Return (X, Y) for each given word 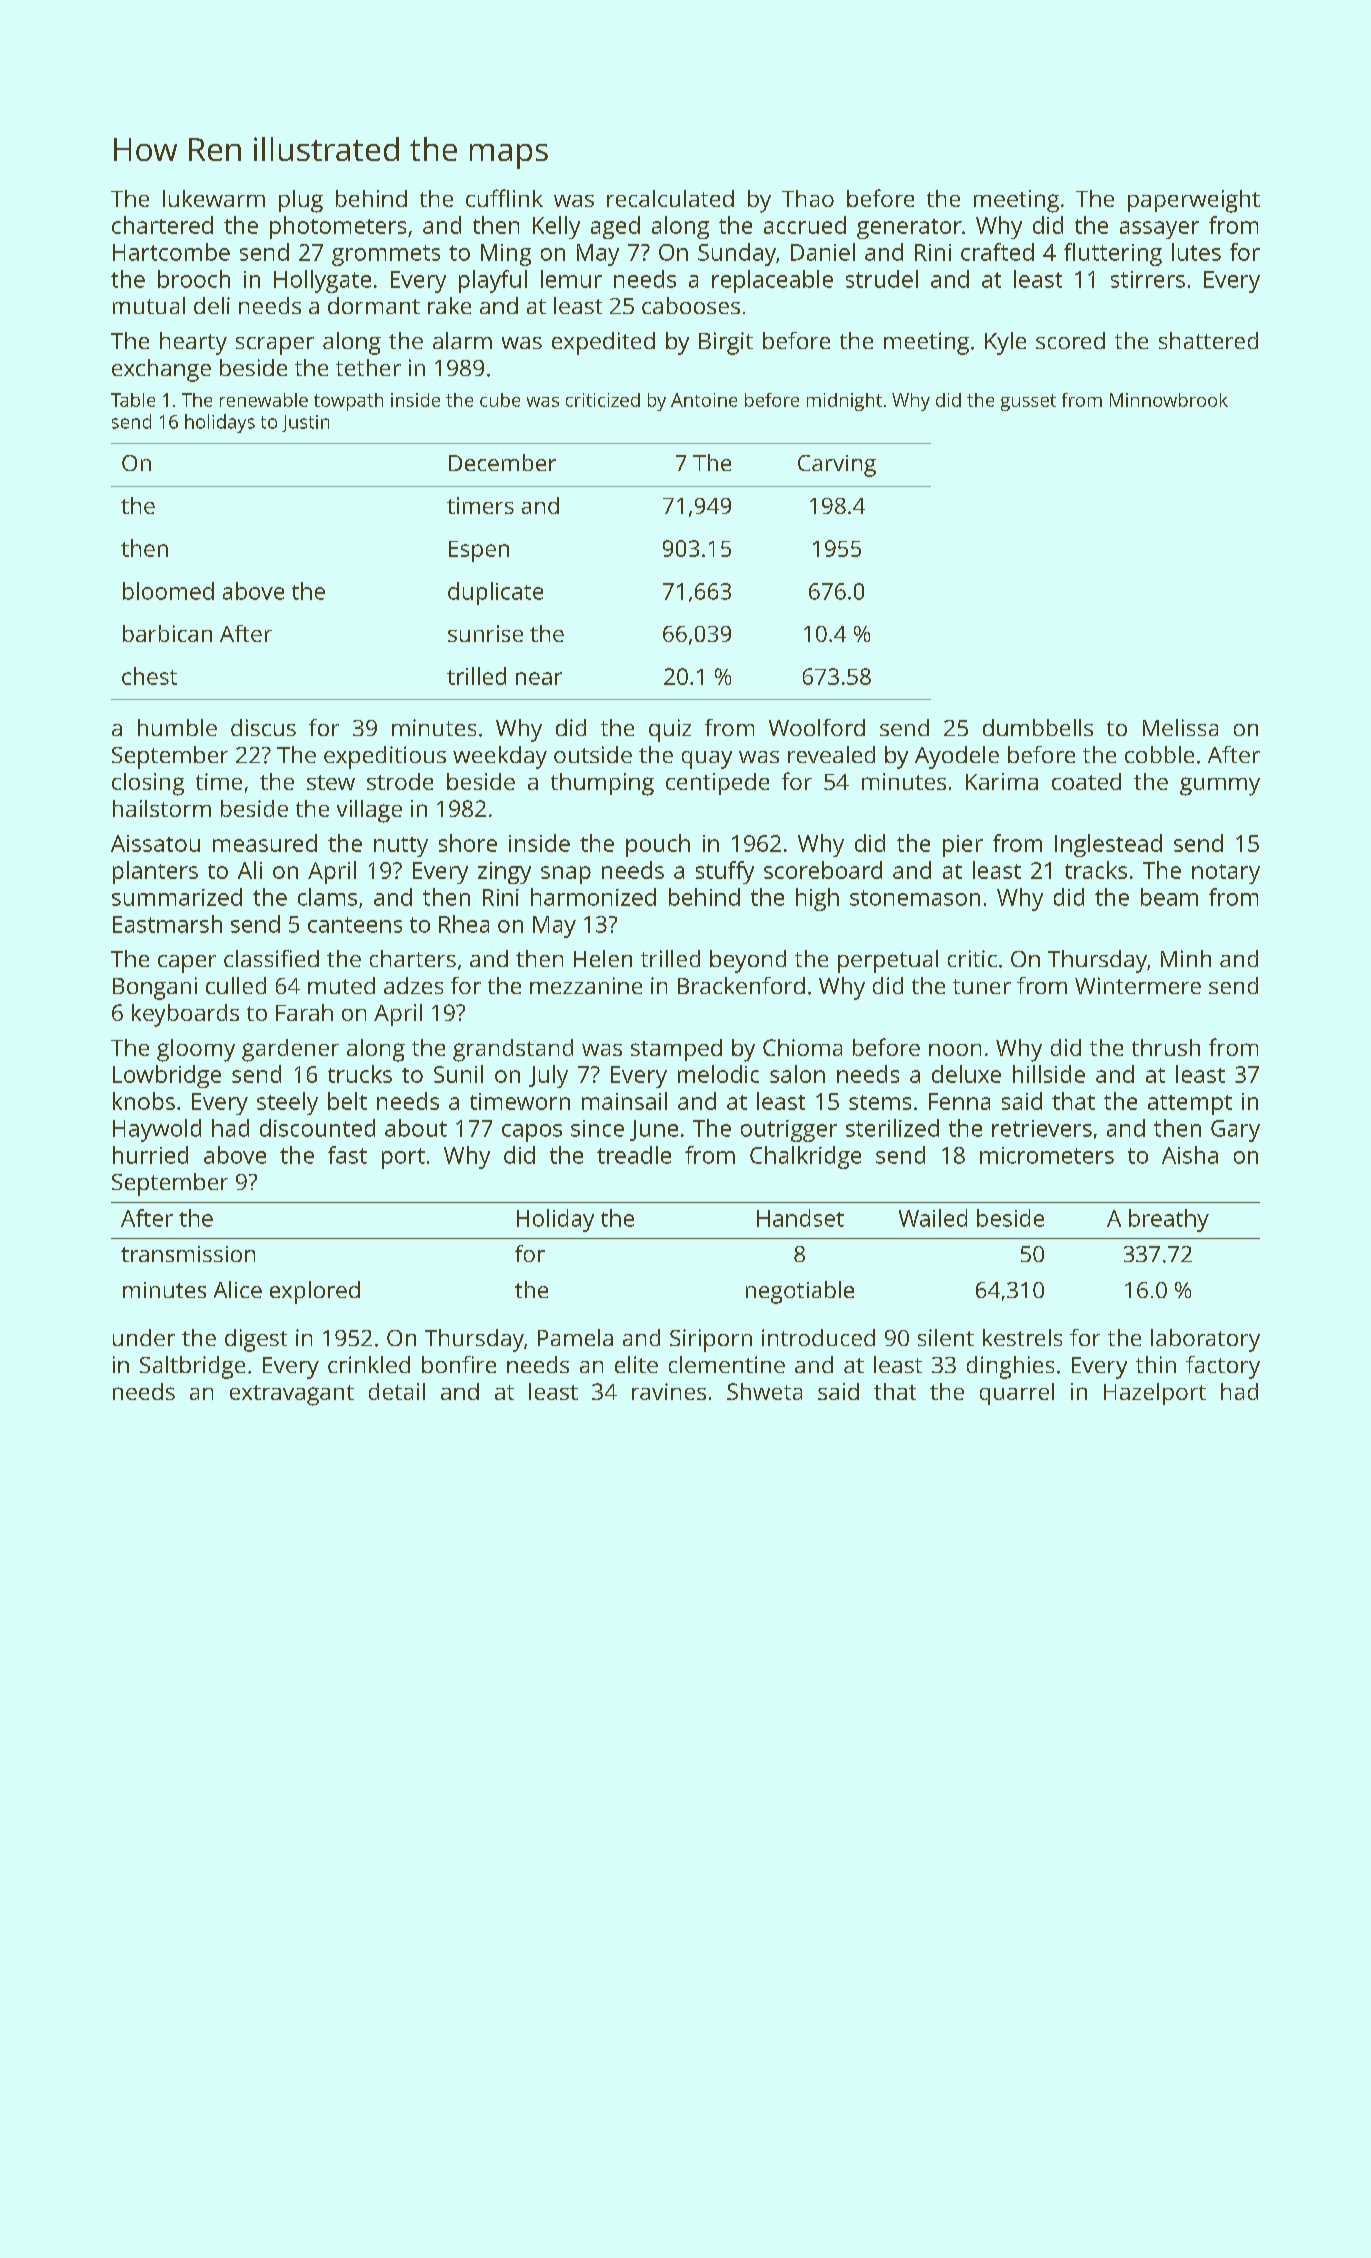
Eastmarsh (167, 924)
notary (1226, 874)
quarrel (1017, 1394)
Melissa (1180, 727)
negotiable (800, 1292)
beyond (748, 961)
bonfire (459, 1364)
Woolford (817, 727)
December (502, 462)
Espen (479, 551)
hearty (193, 343)
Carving (837, 466)
